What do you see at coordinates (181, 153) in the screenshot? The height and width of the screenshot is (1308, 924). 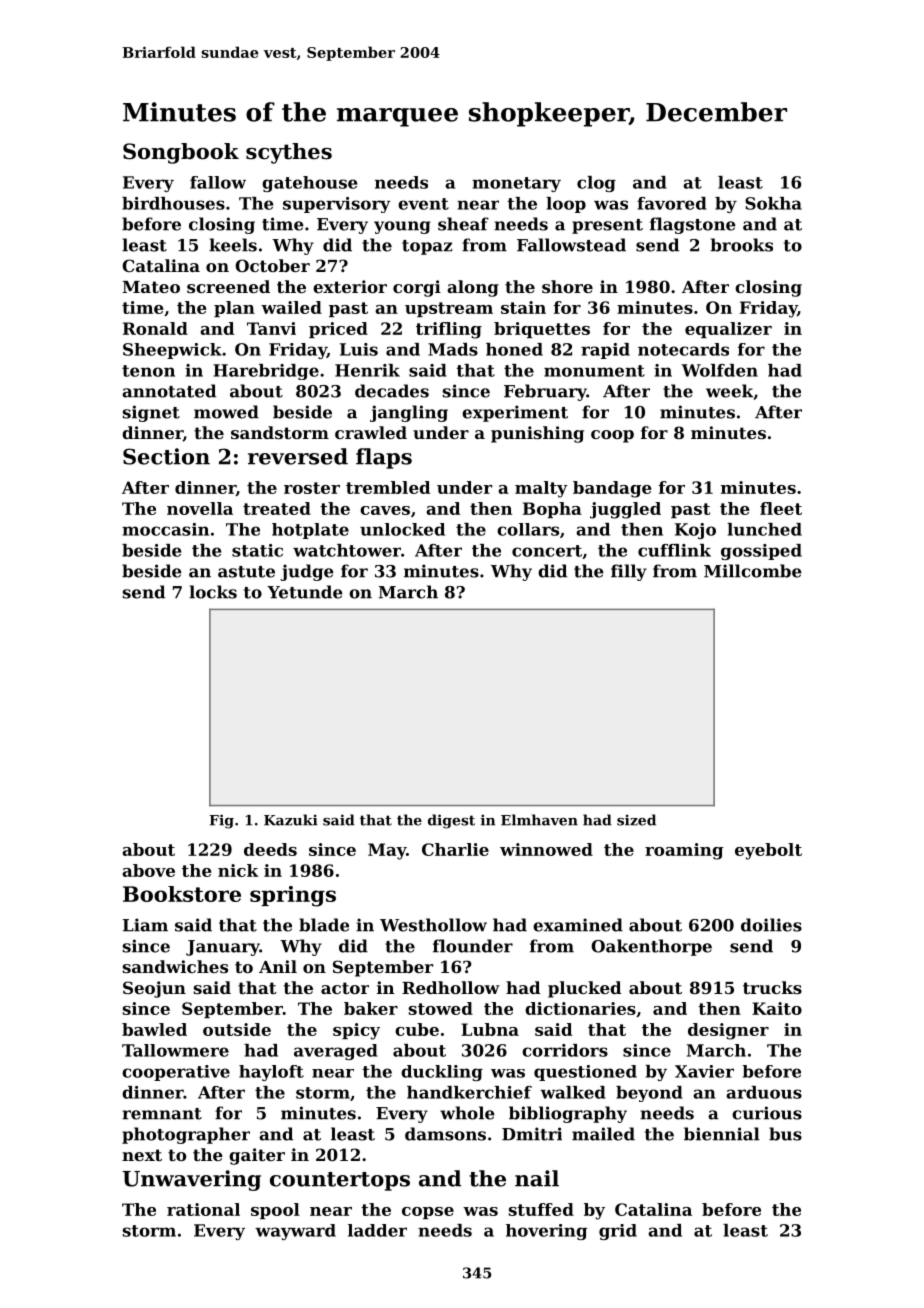 I see `Songbook` at bounding box center [181, 153].
